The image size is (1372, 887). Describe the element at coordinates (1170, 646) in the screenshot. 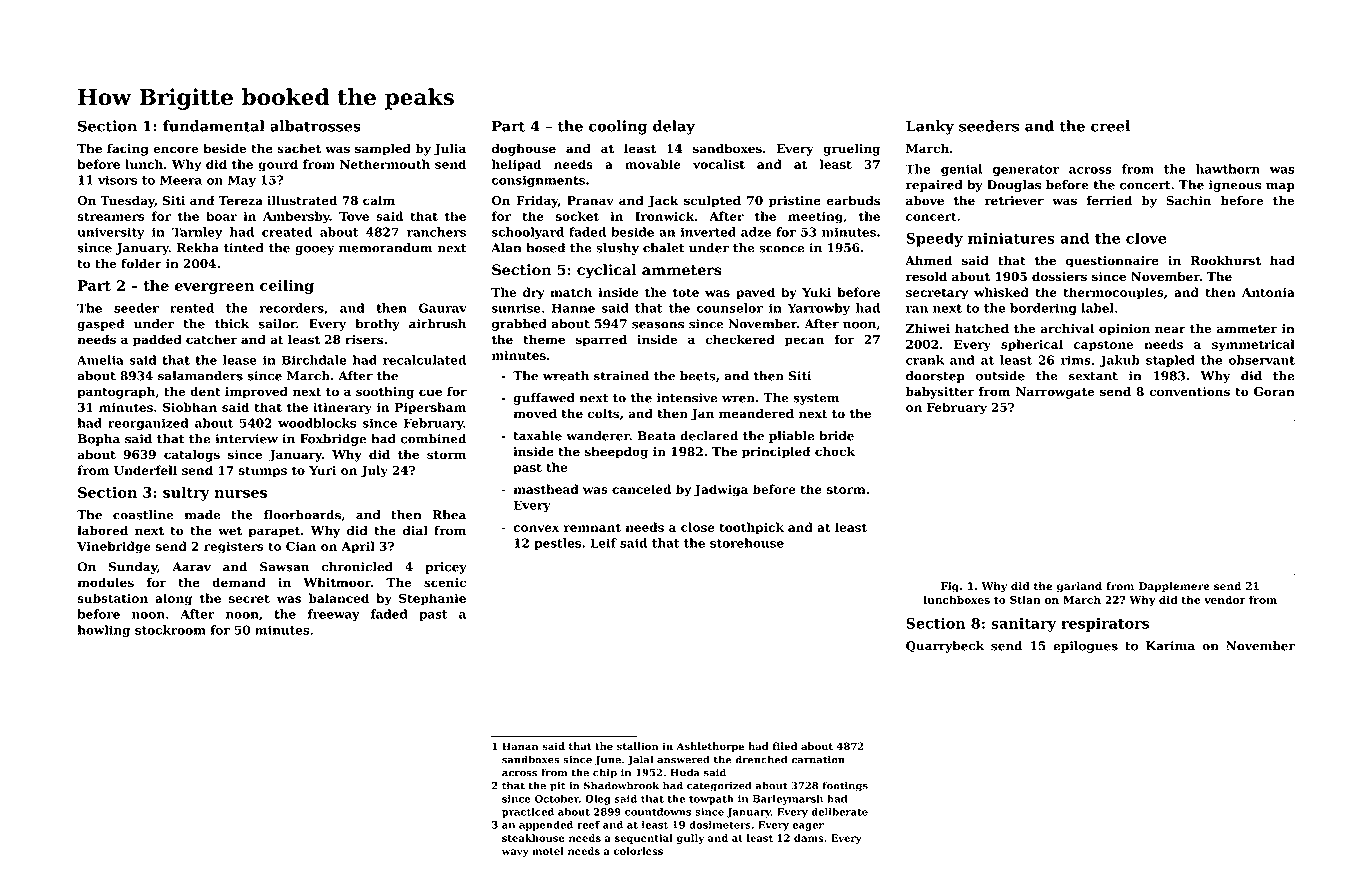

I see `Karima` at that location.
